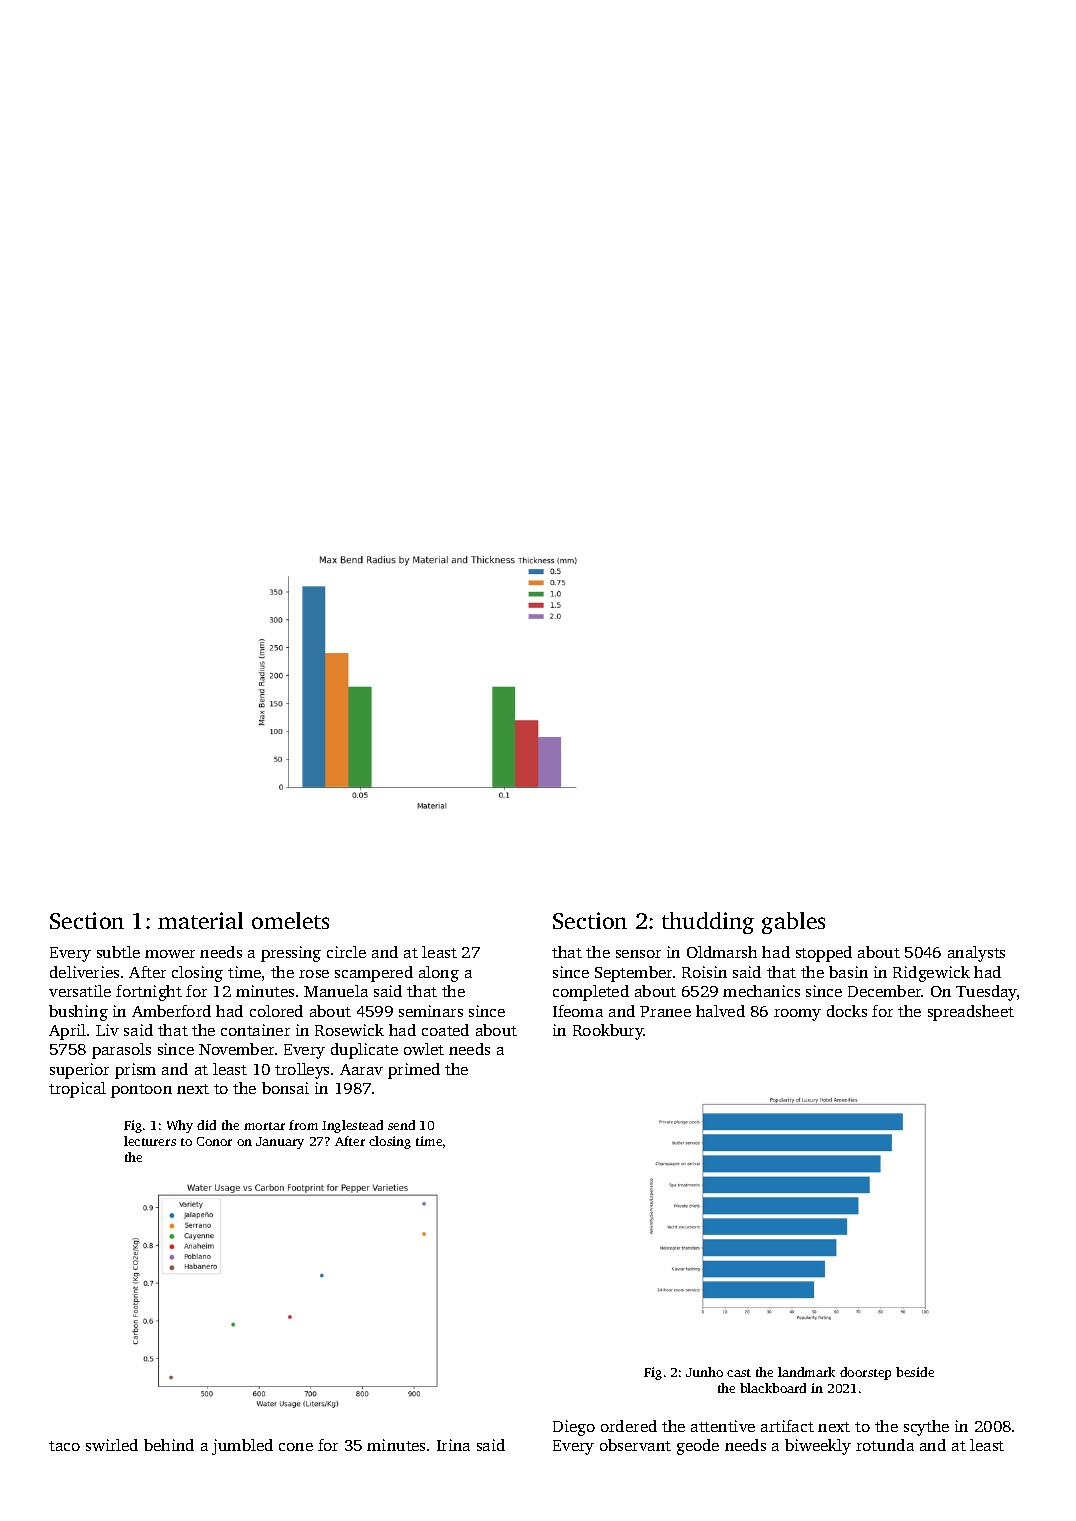  Describe the element at coordinates (242, 1447) in the screenshot. I see `jumbled` at that location.
